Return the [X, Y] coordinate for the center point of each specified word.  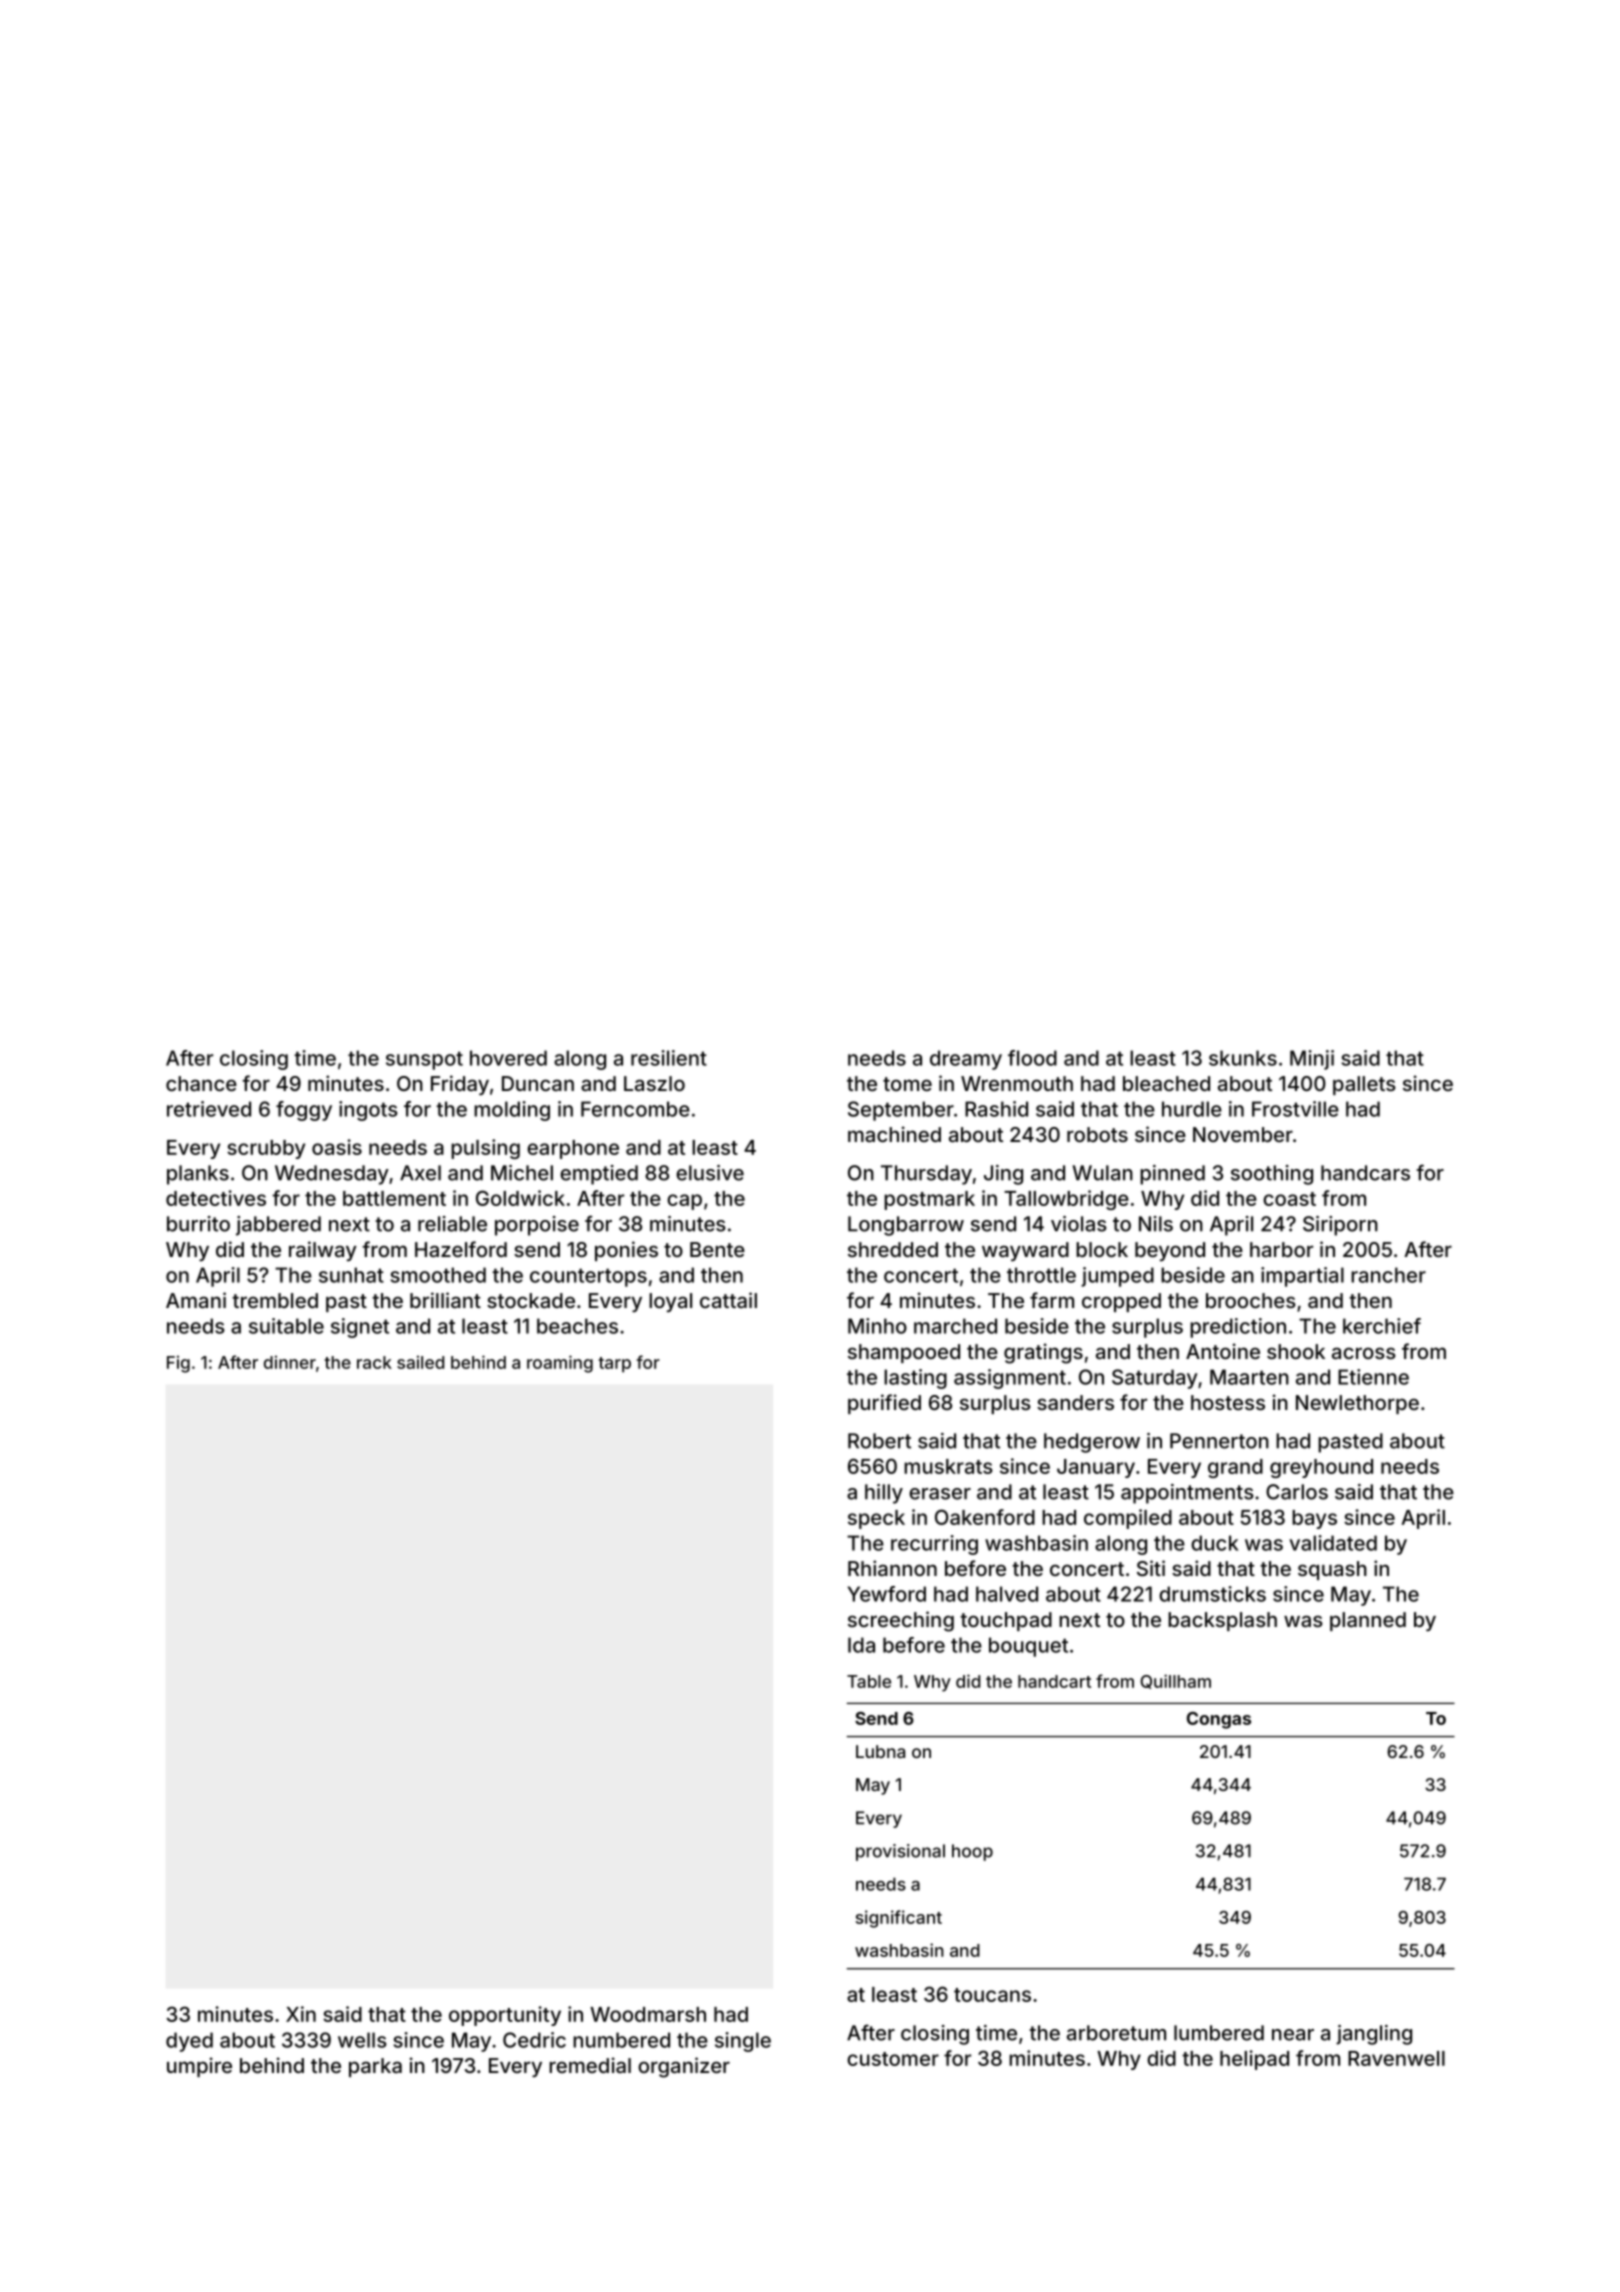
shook [1296, 1351]
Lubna [880, 1751]
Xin [301, 2014]
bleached [1166, 1083]
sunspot [424, 1060]
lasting [915, 1379]
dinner [290, 1362]
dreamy [966, 1060]
